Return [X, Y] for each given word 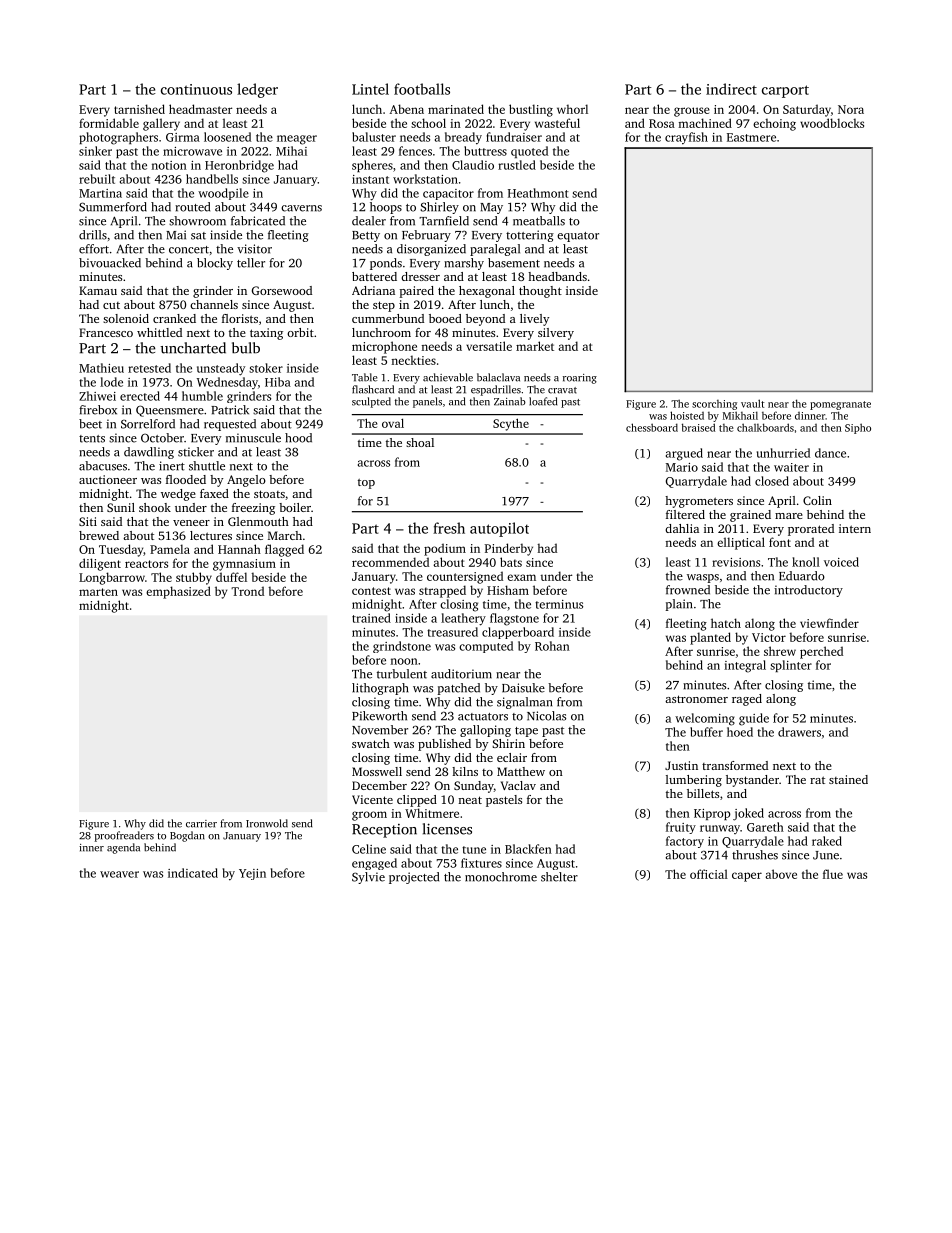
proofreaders [124, 836]
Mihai [291, 151]
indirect [731, 89]
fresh [449, 528]
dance [830, 453]
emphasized [178, 592]
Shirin [508, 743]
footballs [422, 89]
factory [685, 842]
